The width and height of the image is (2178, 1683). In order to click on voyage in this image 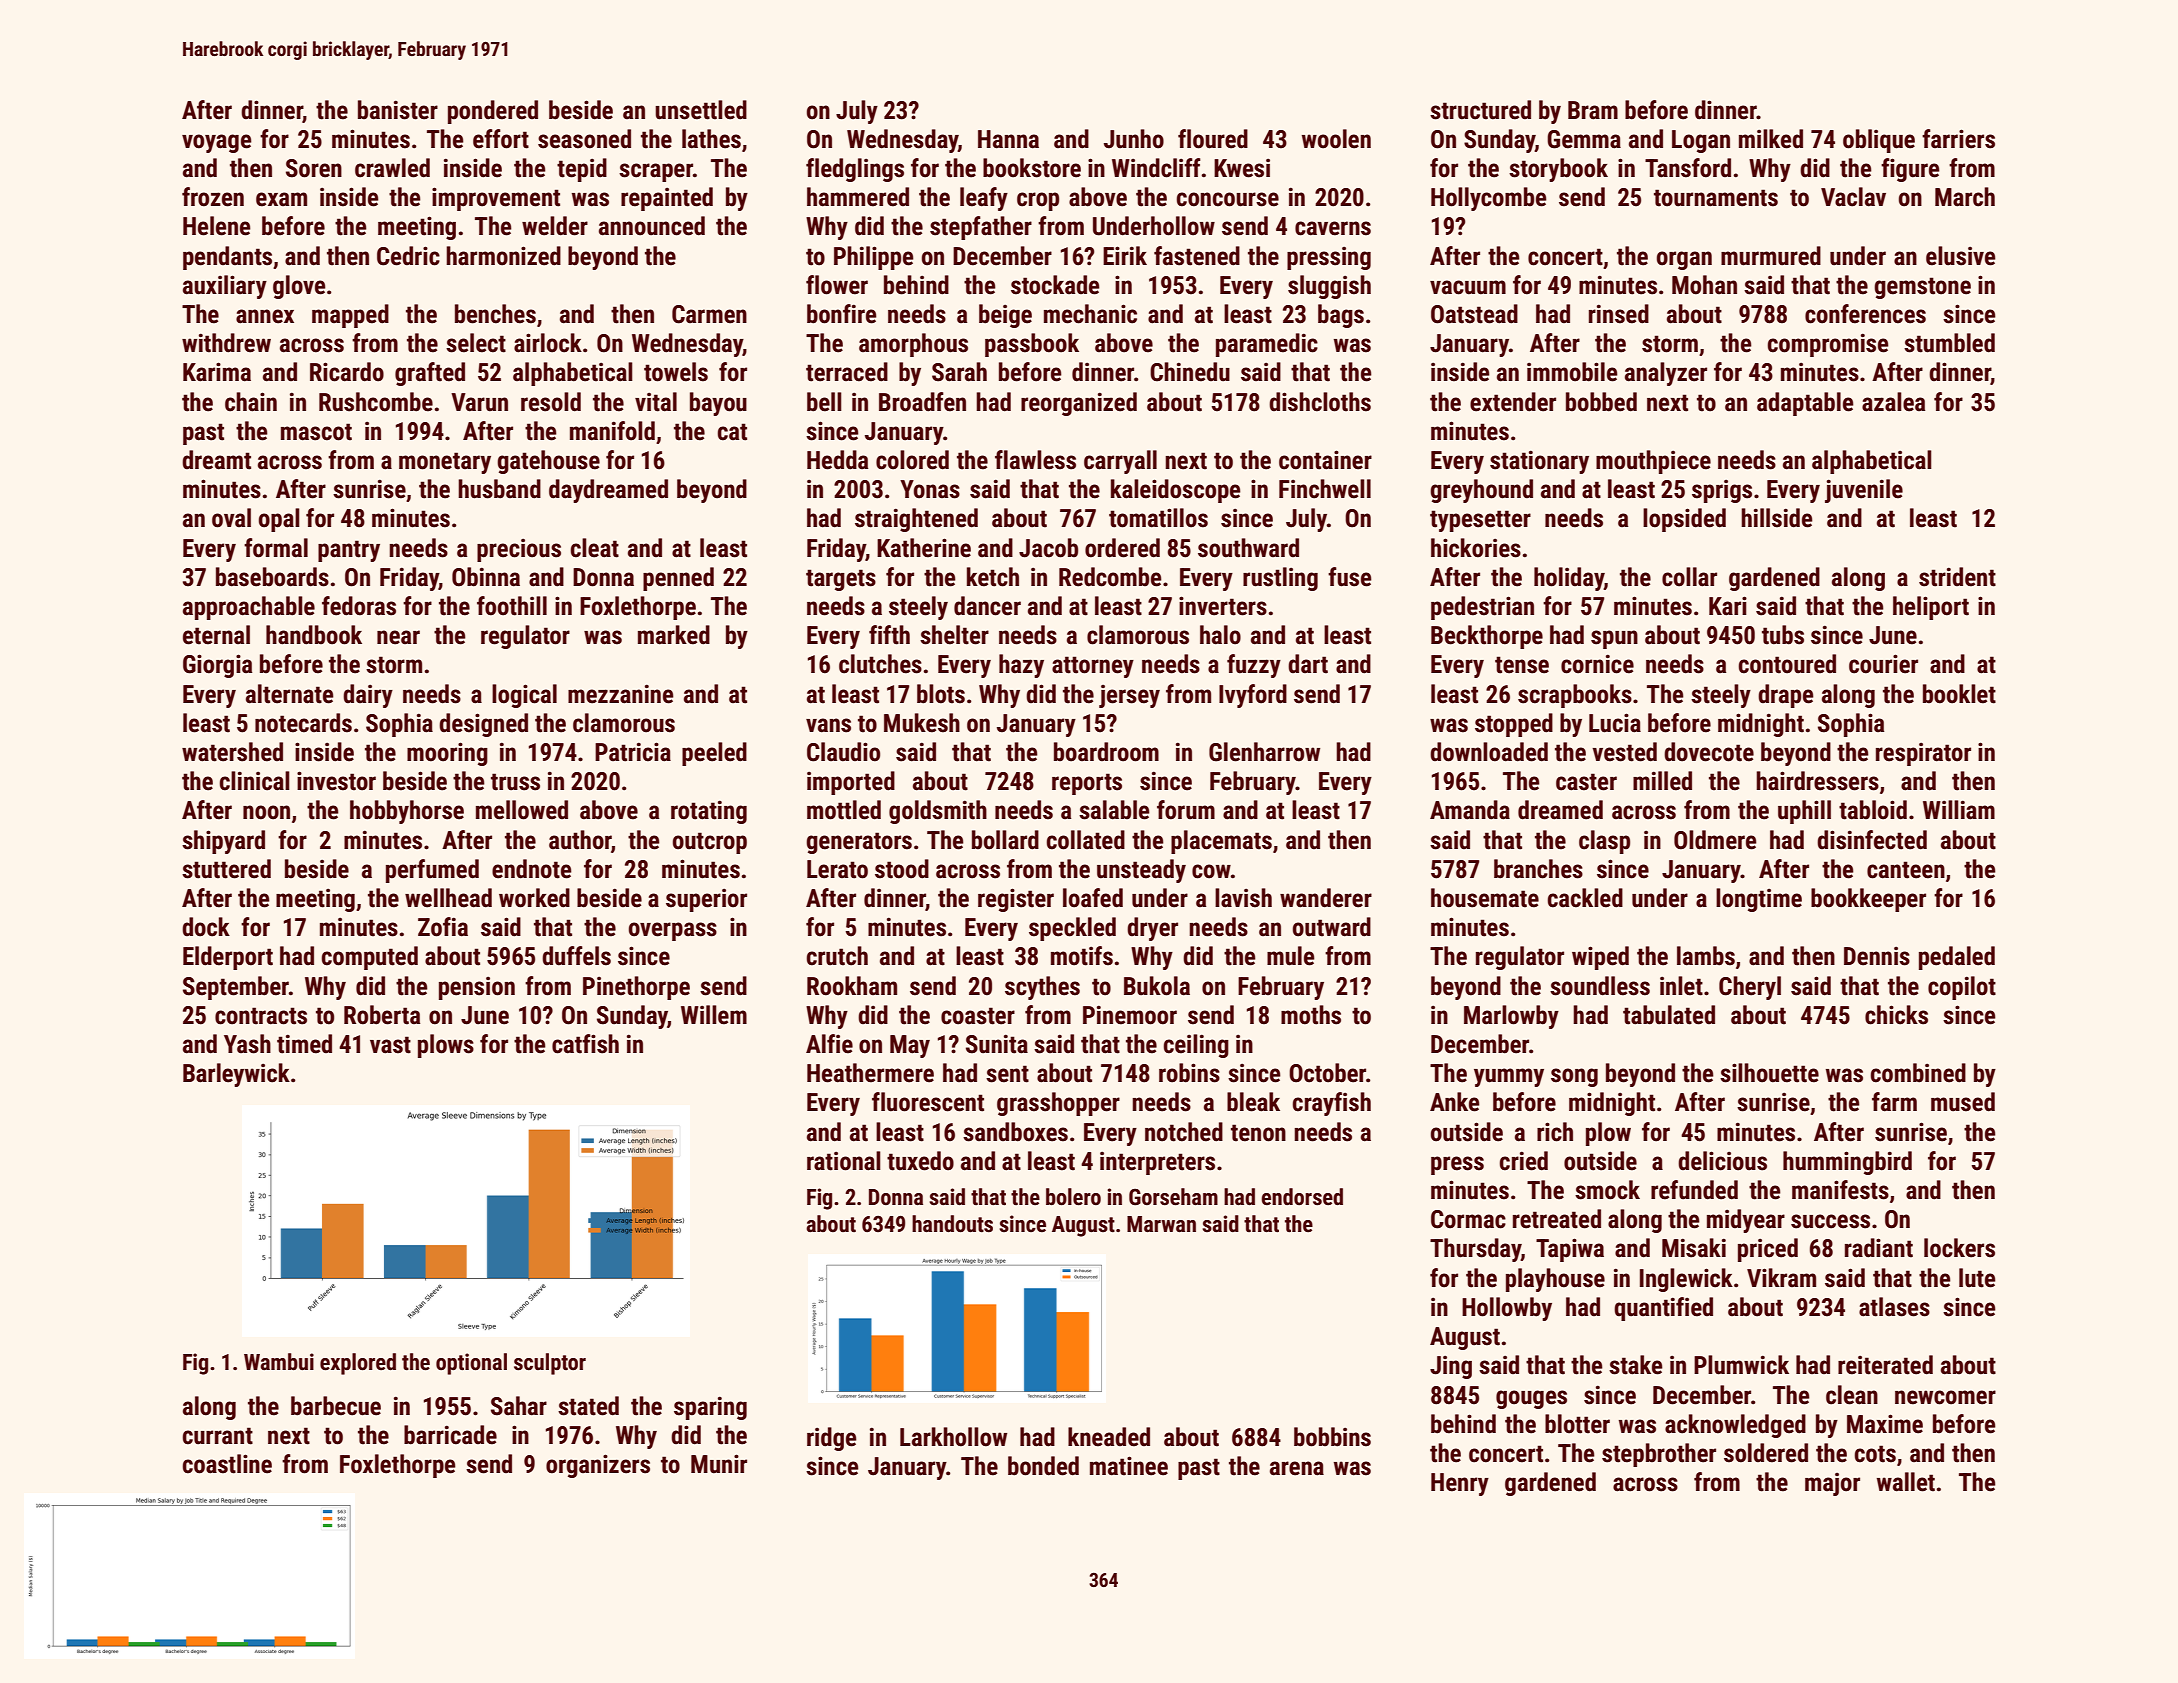, I will do `click(216, 143)`.
